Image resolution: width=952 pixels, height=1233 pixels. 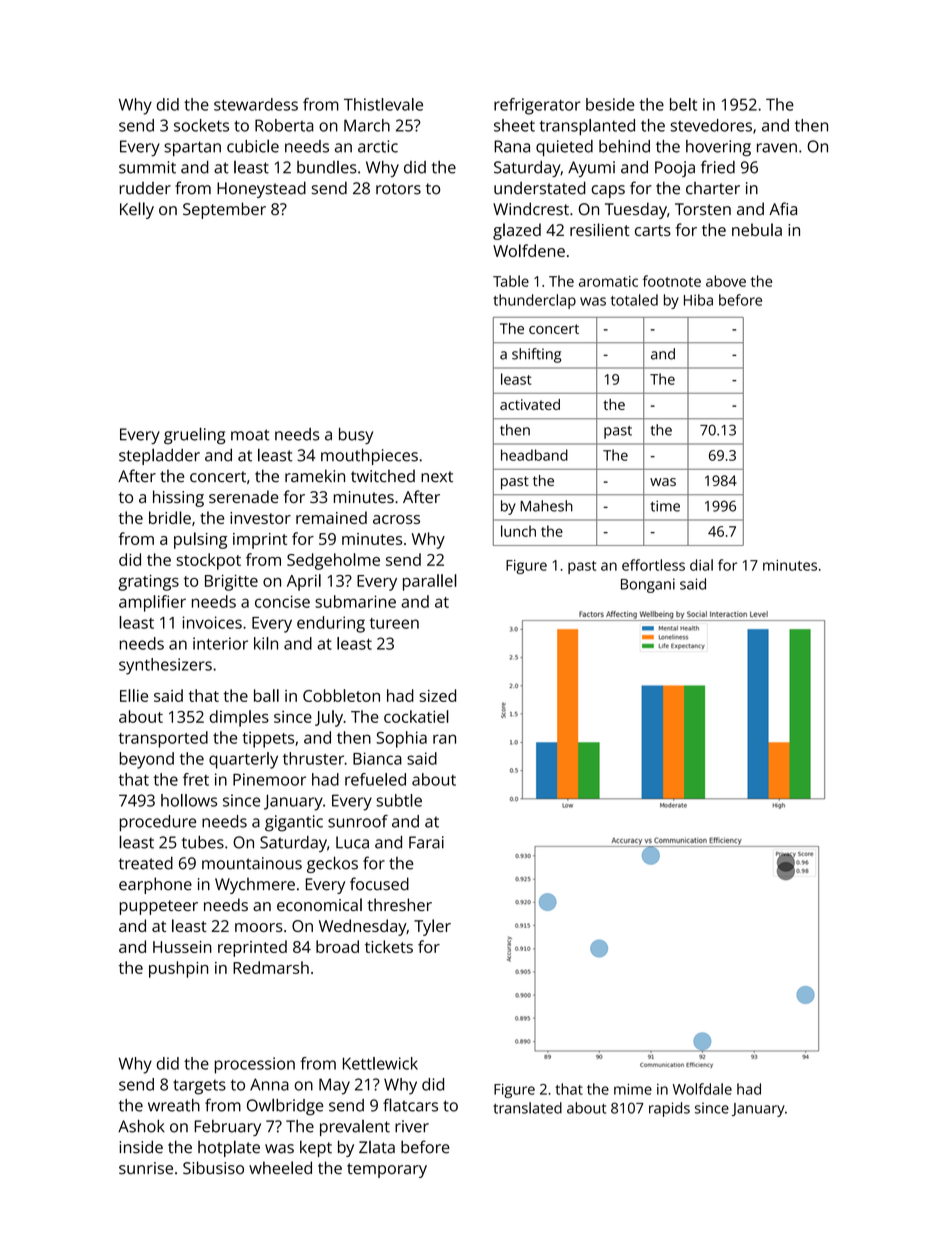 I want to click on Wolfdale, so click(x=702, y=1089).
